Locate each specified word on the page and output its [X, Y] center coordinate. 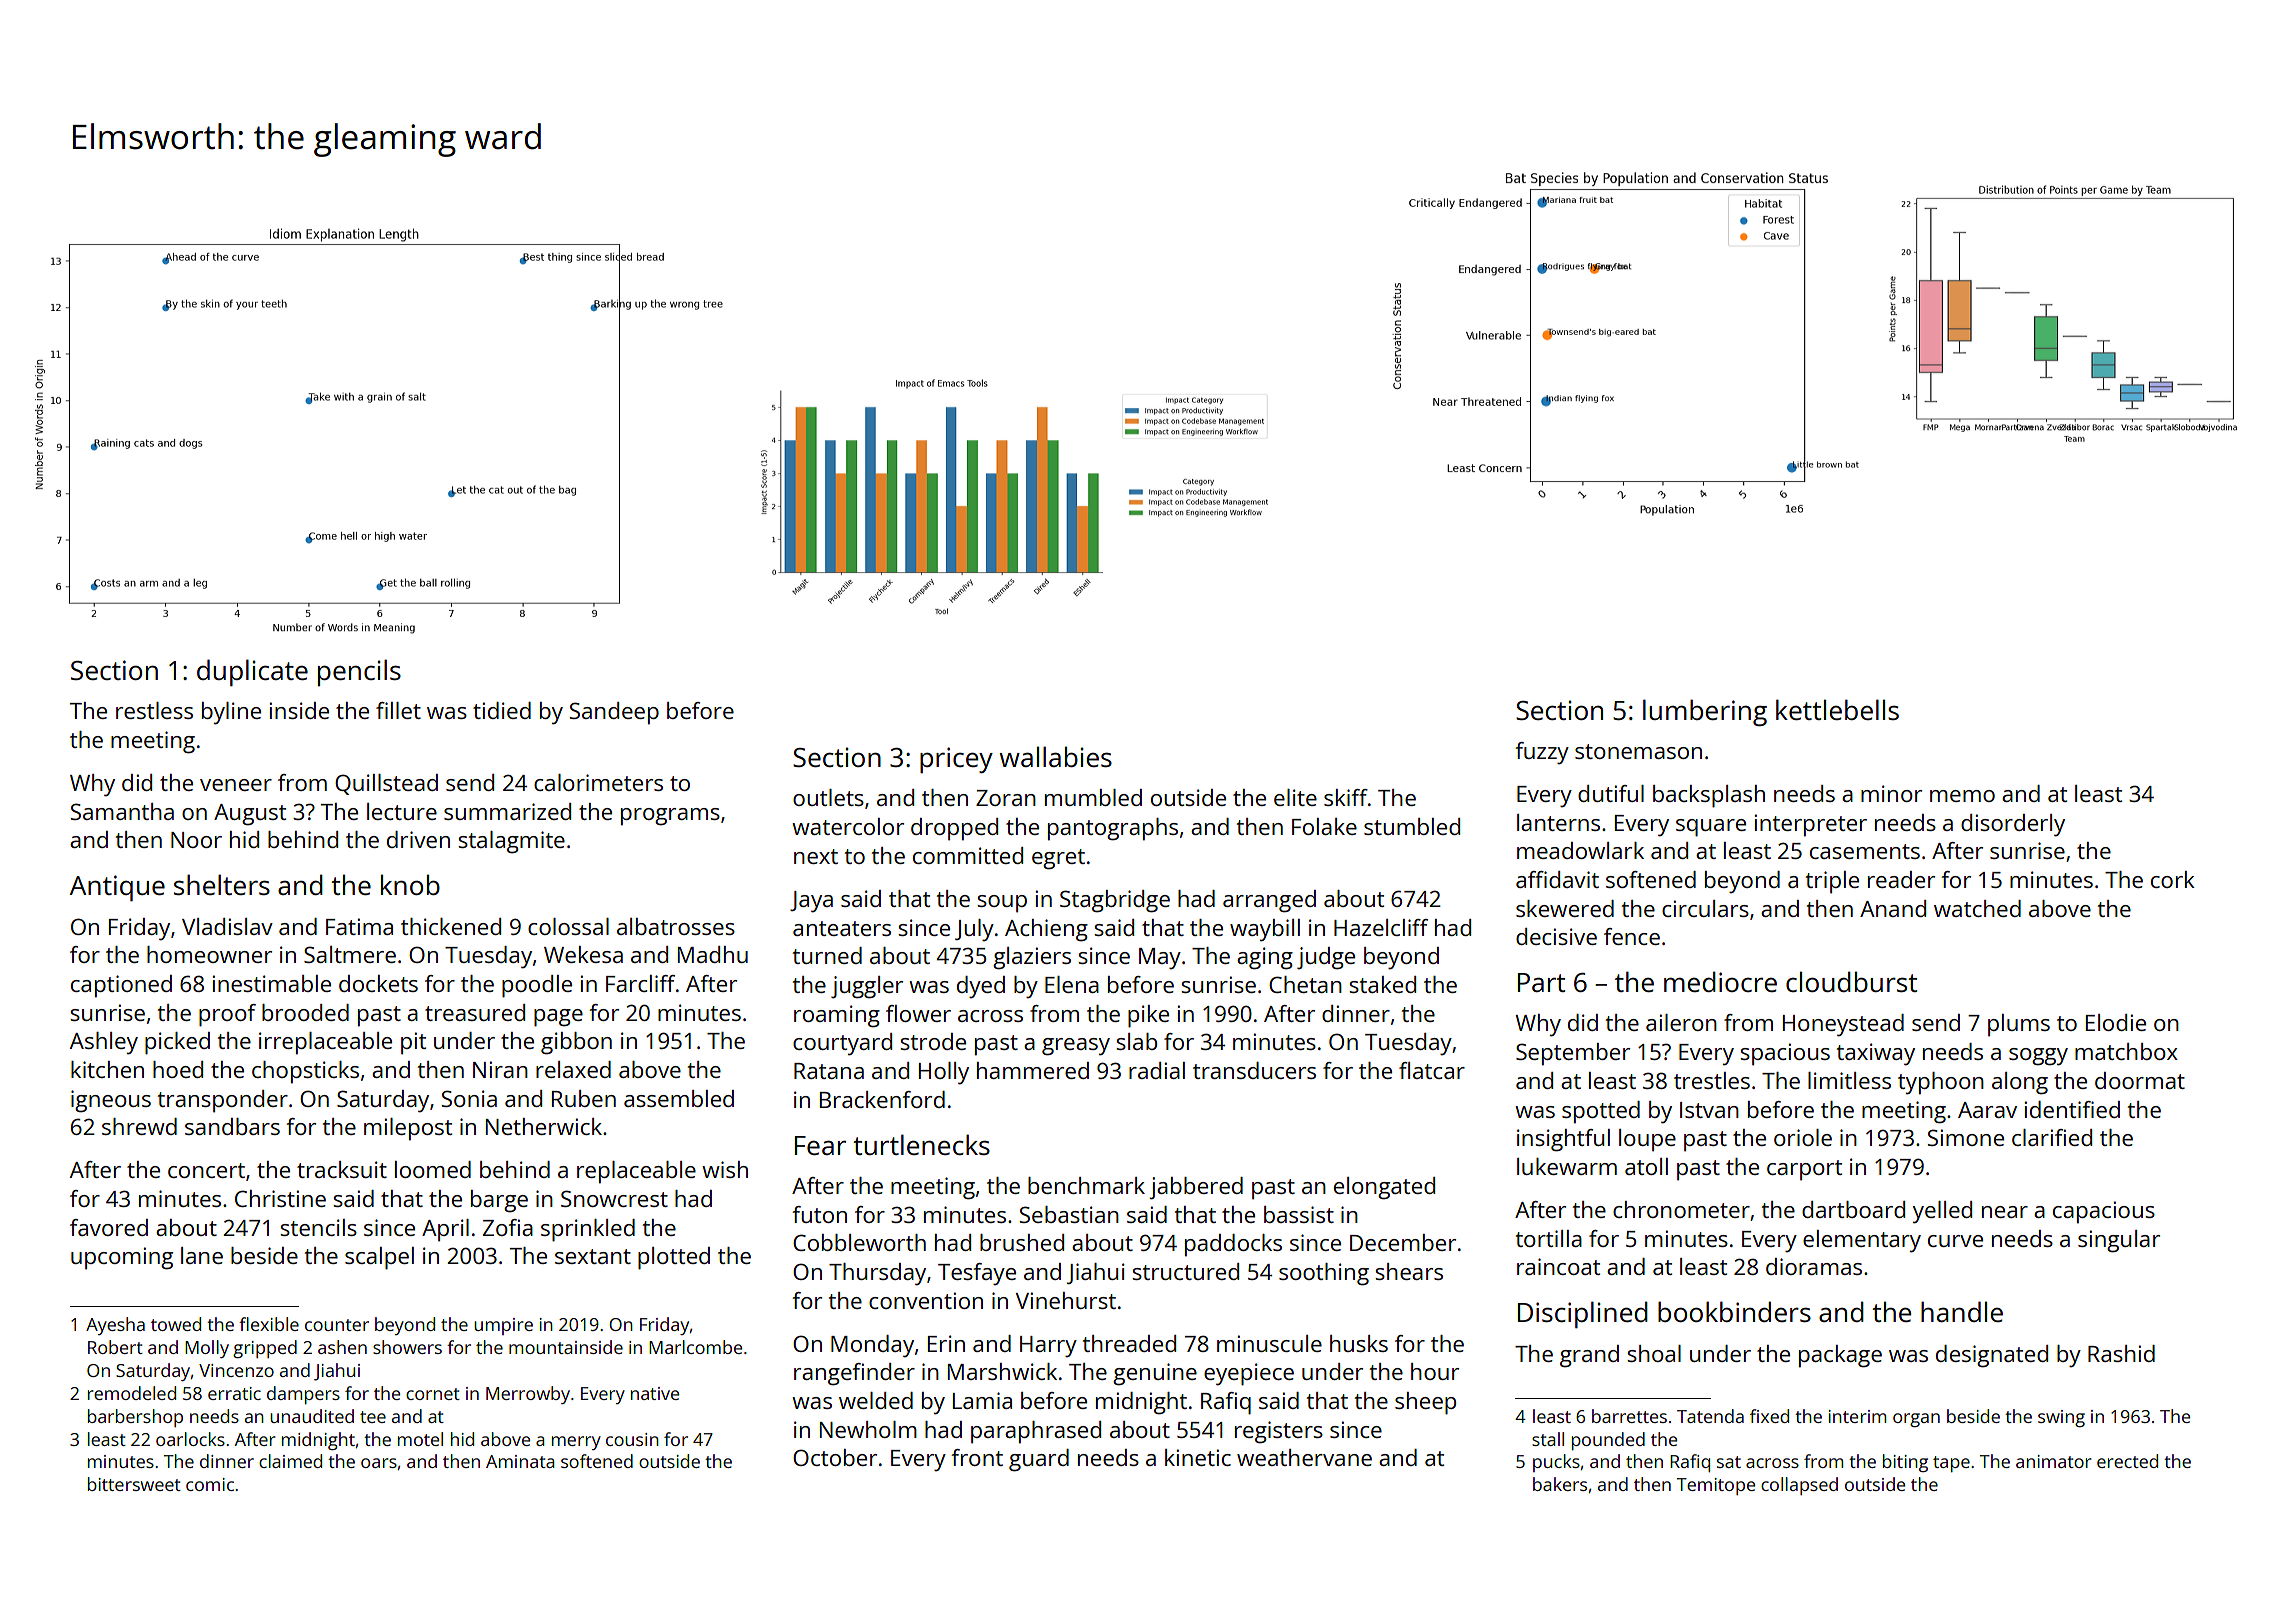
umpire [503, 1326]
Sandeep [614, 713]
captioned [121, 986]
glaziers [1032, 958]
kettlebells [1837, 709]
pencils [359, 672]
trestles [1712, 1080]
